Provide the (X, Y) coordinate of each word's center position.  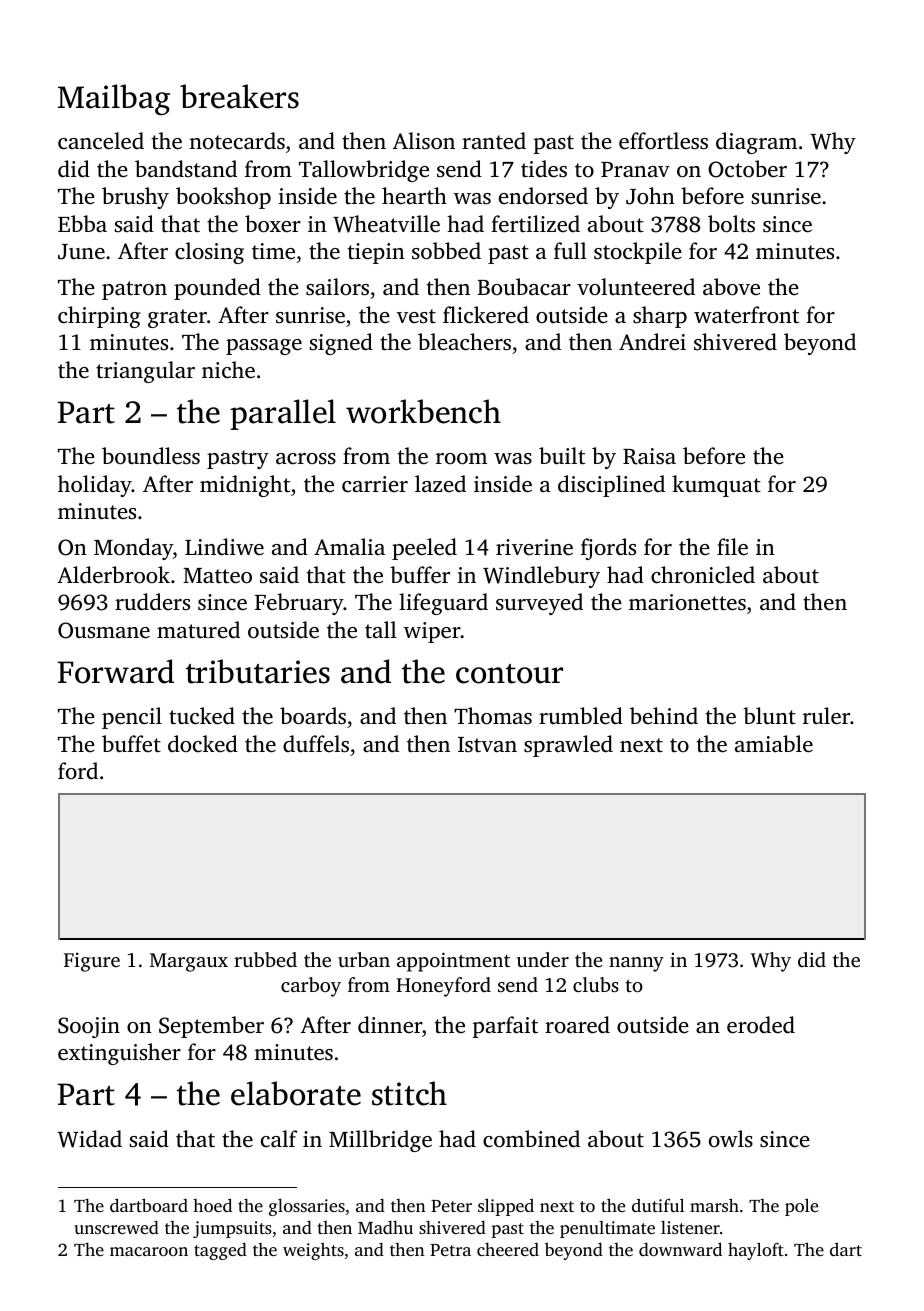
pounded (217, 289)
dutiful (658, 1205)
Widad (90, 1139)
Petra (450, 1250)
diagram (756, 143)
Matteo (217, 576)
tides (544, 169)
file (732, 547)
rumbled (581, 716)
